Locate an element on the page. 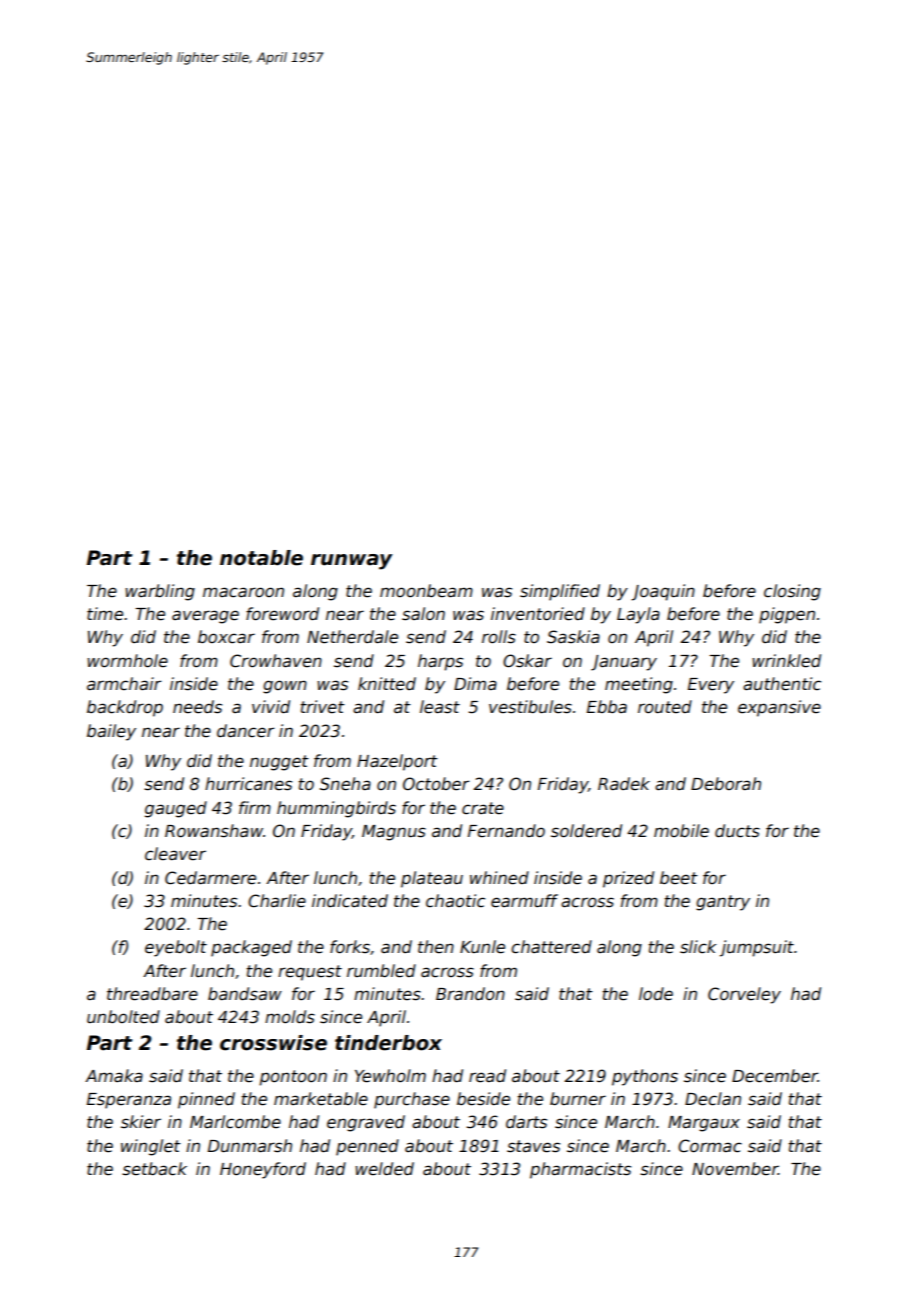  Layla is located at coordinates (638, 615).
